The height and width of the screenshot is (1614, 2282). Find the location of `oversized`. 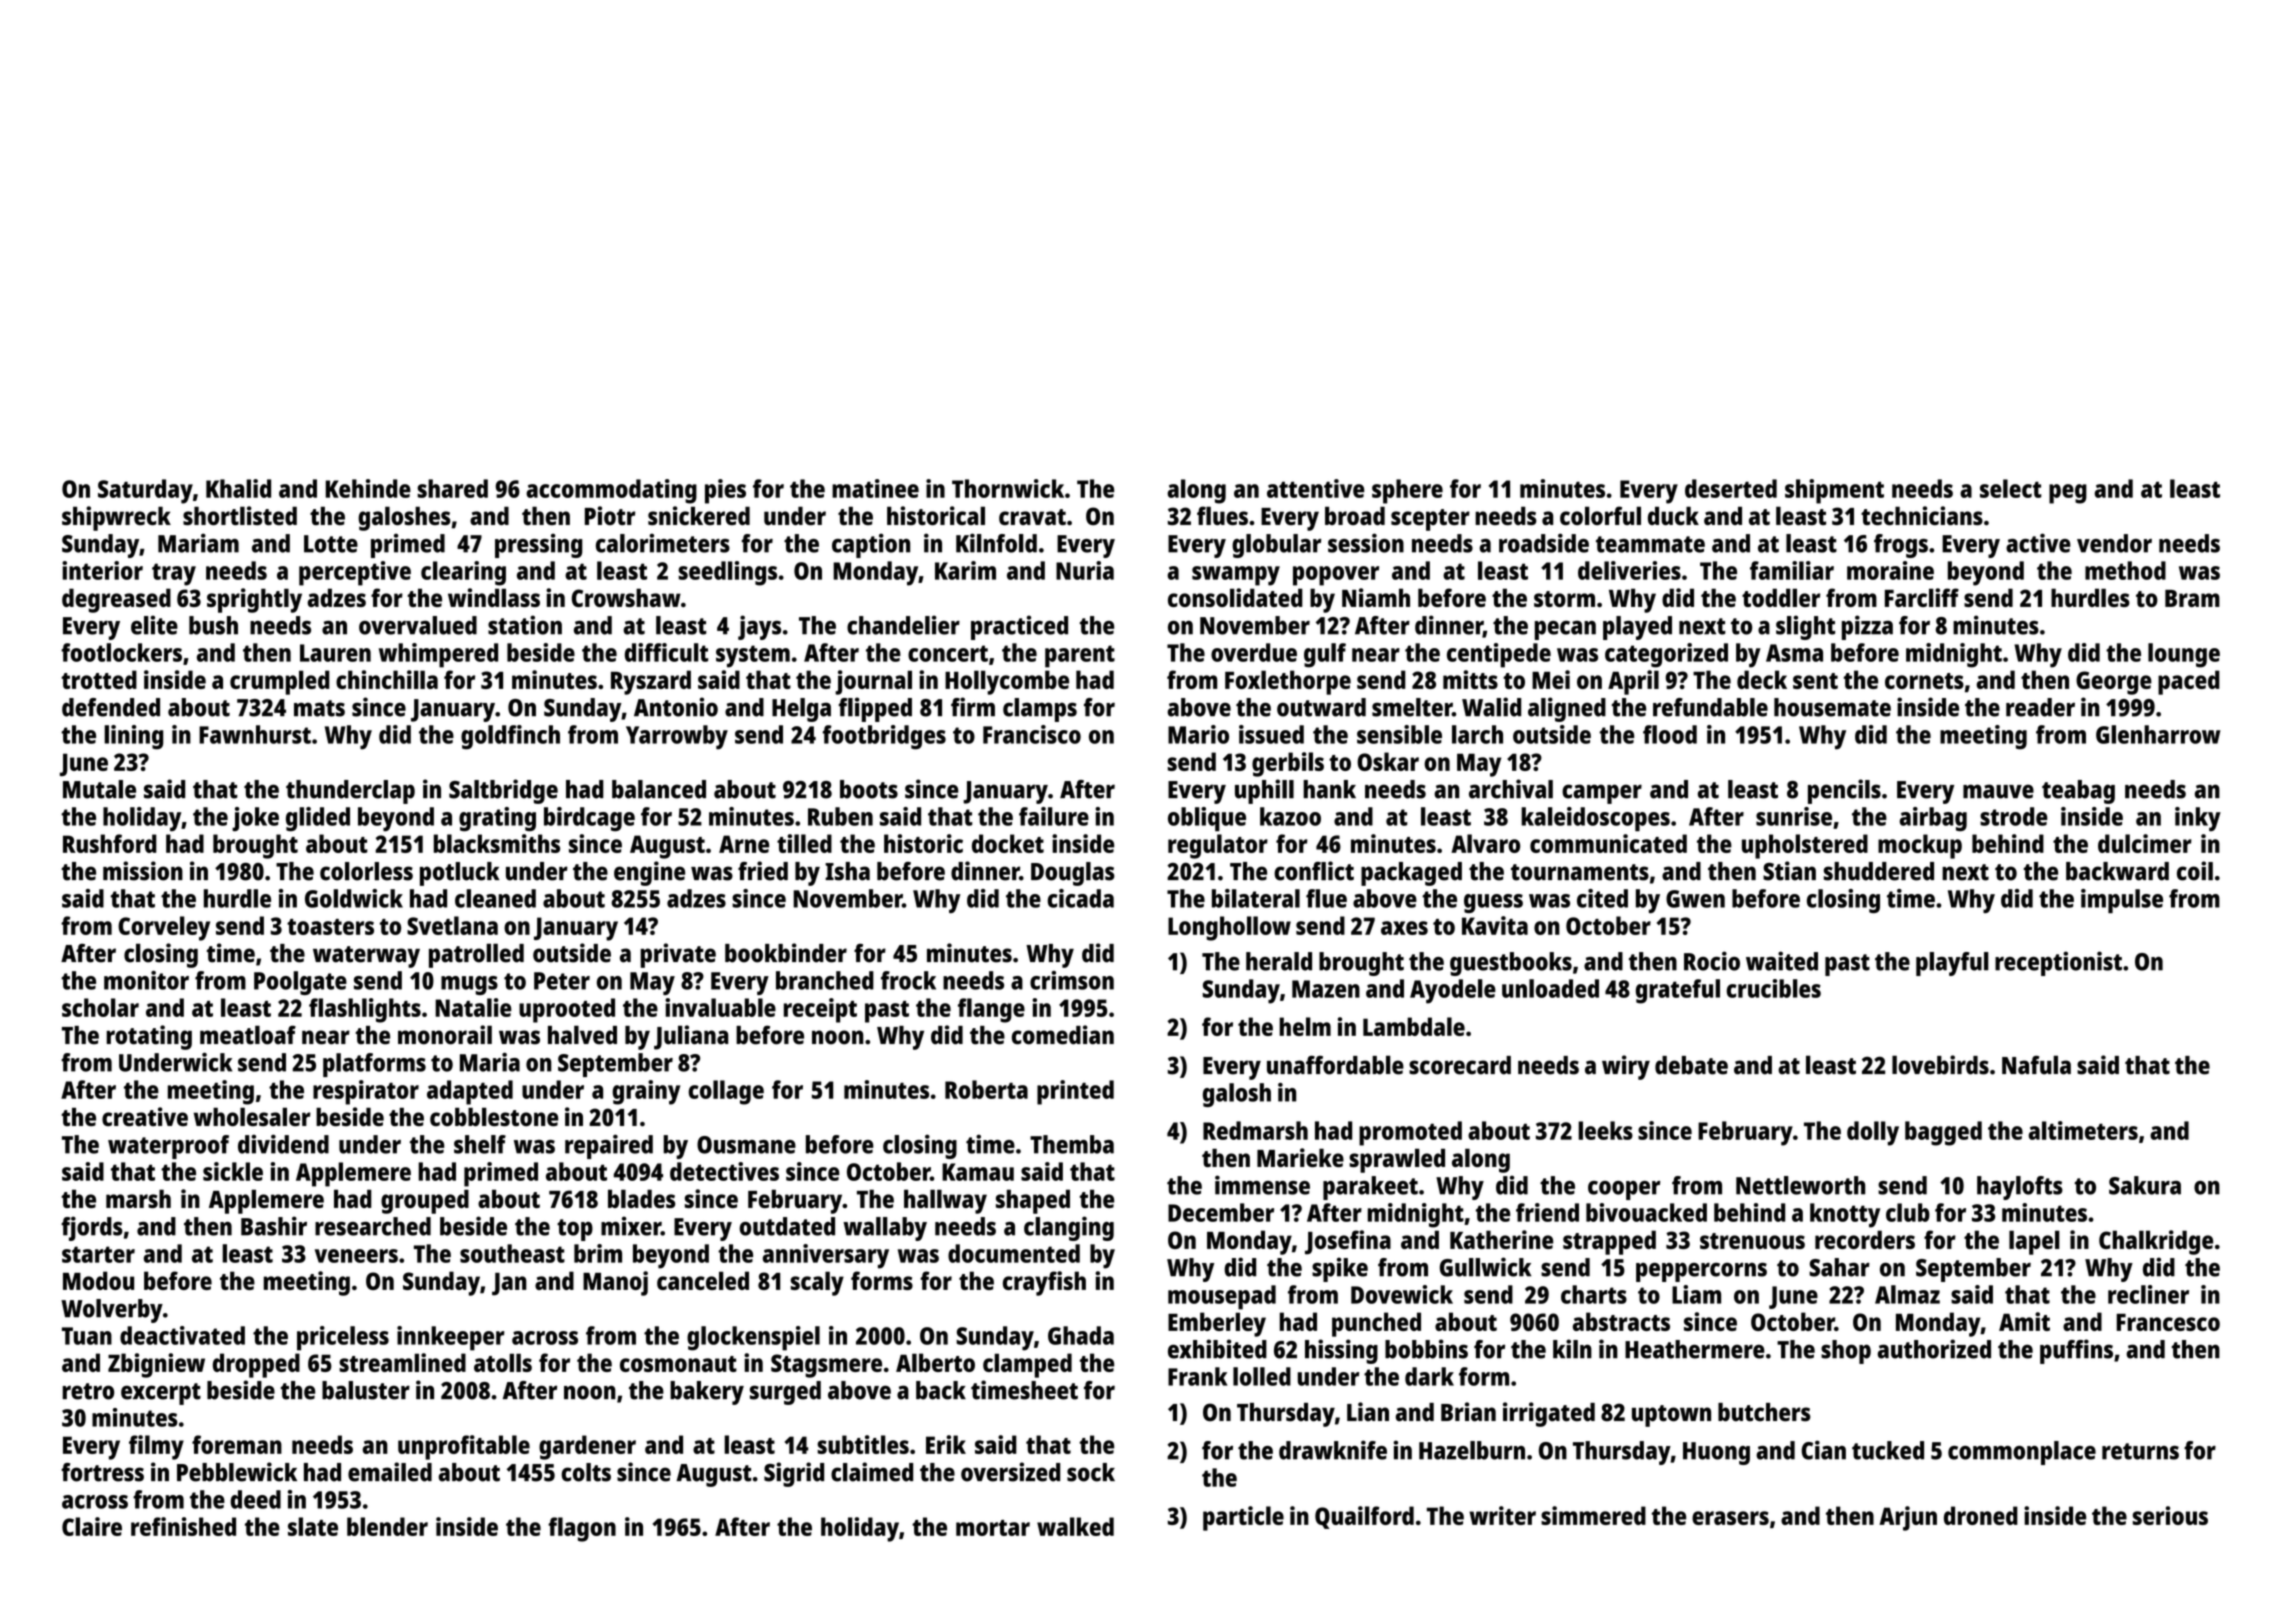

oversized is located at coordinates (1010, 1472).
